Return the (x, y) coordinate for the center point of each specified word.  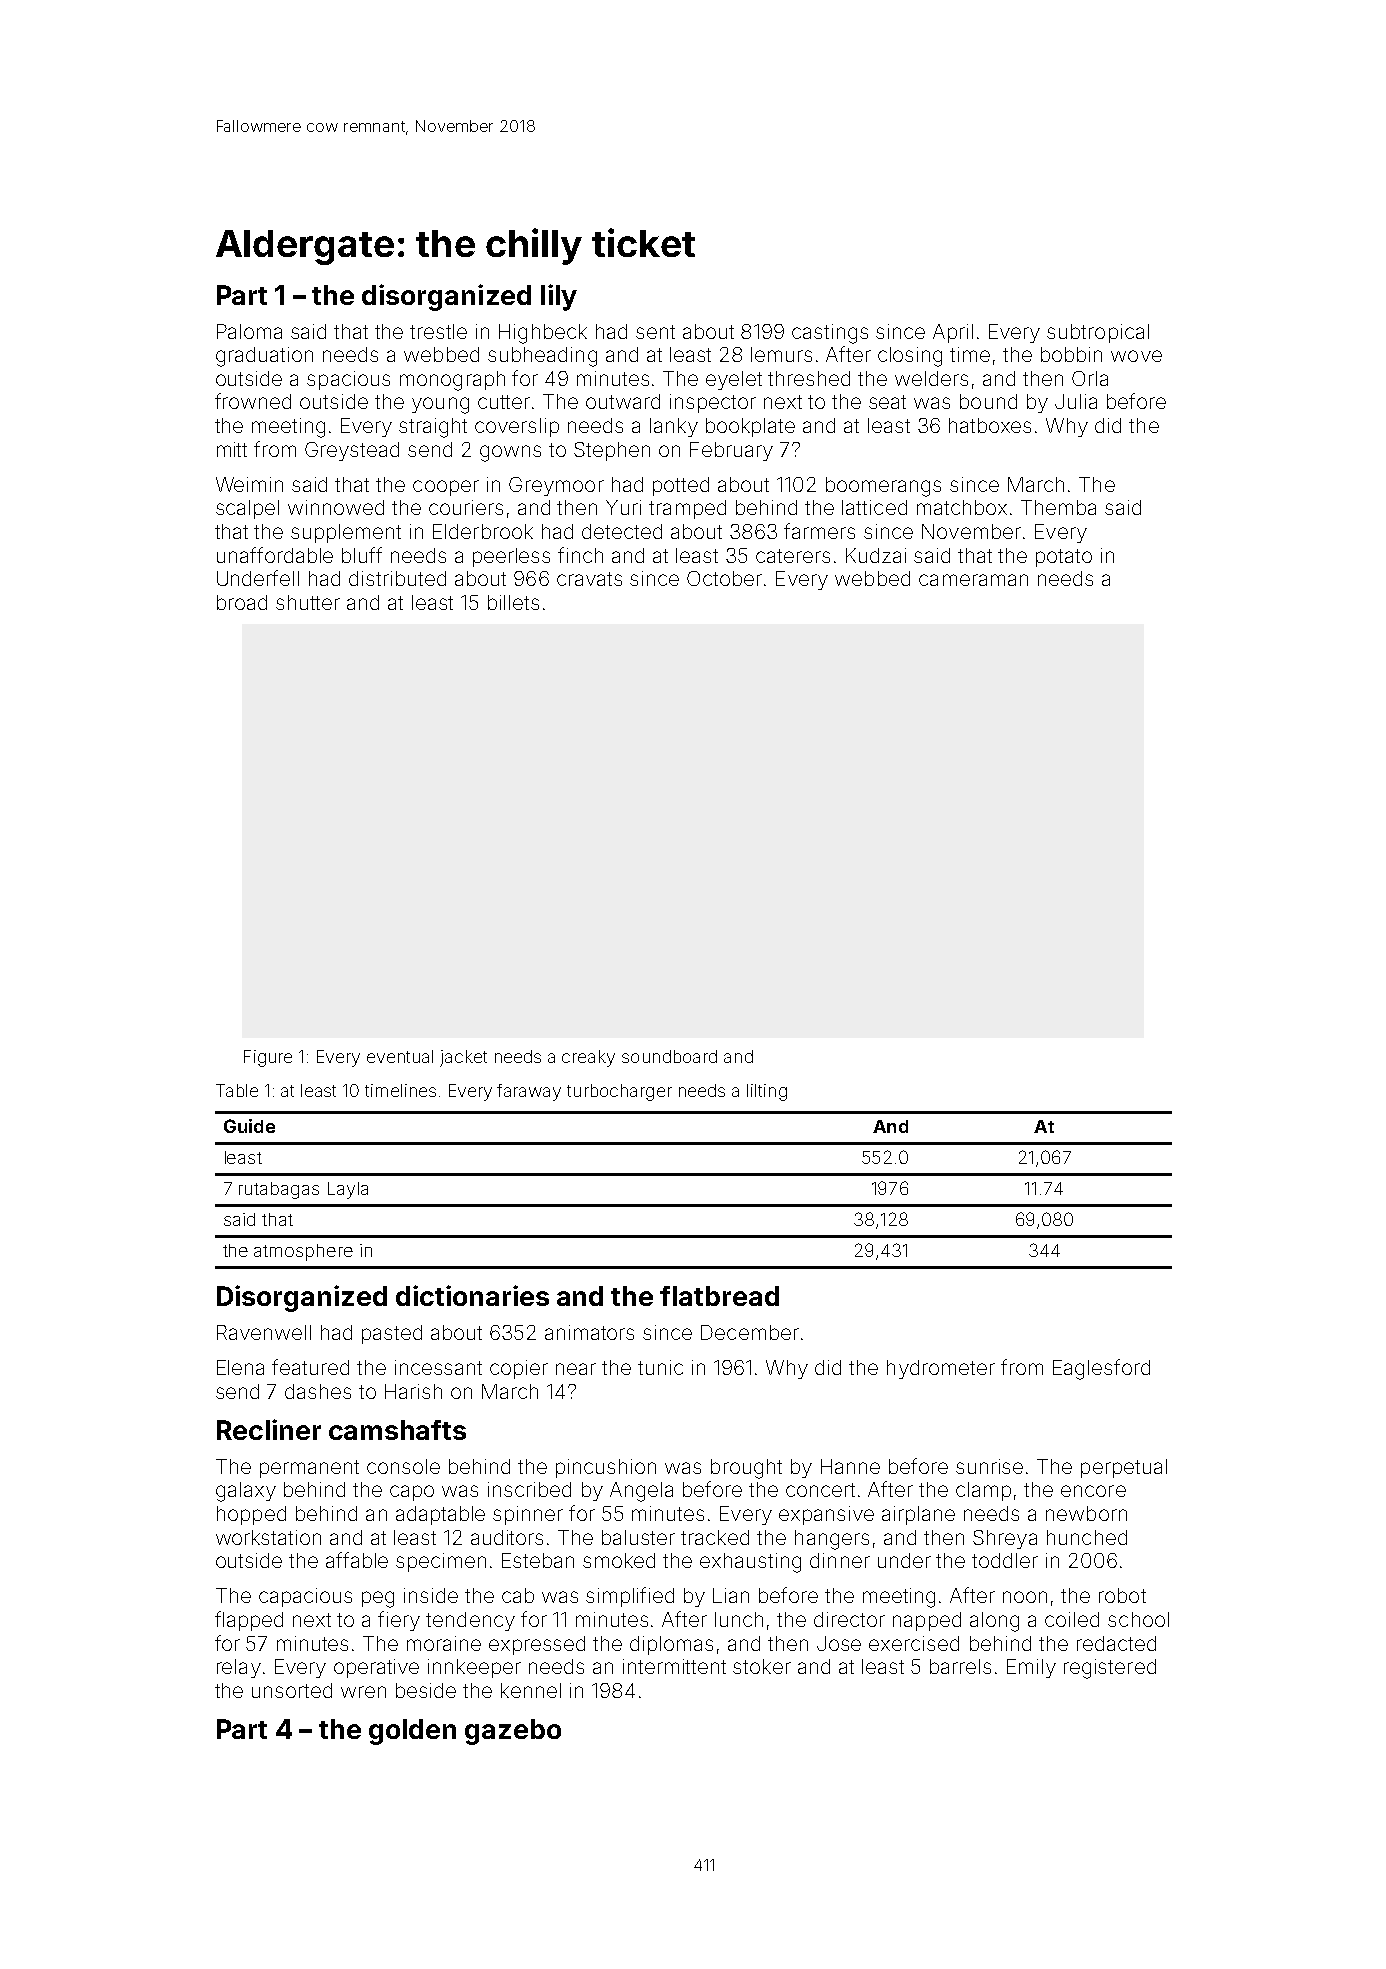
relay (239, 1668)
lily (559, 297)
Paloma (249, 331)
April (953, 333)
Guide (249, 1126)
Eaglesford (1101, 1369)
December (750, 1332)
